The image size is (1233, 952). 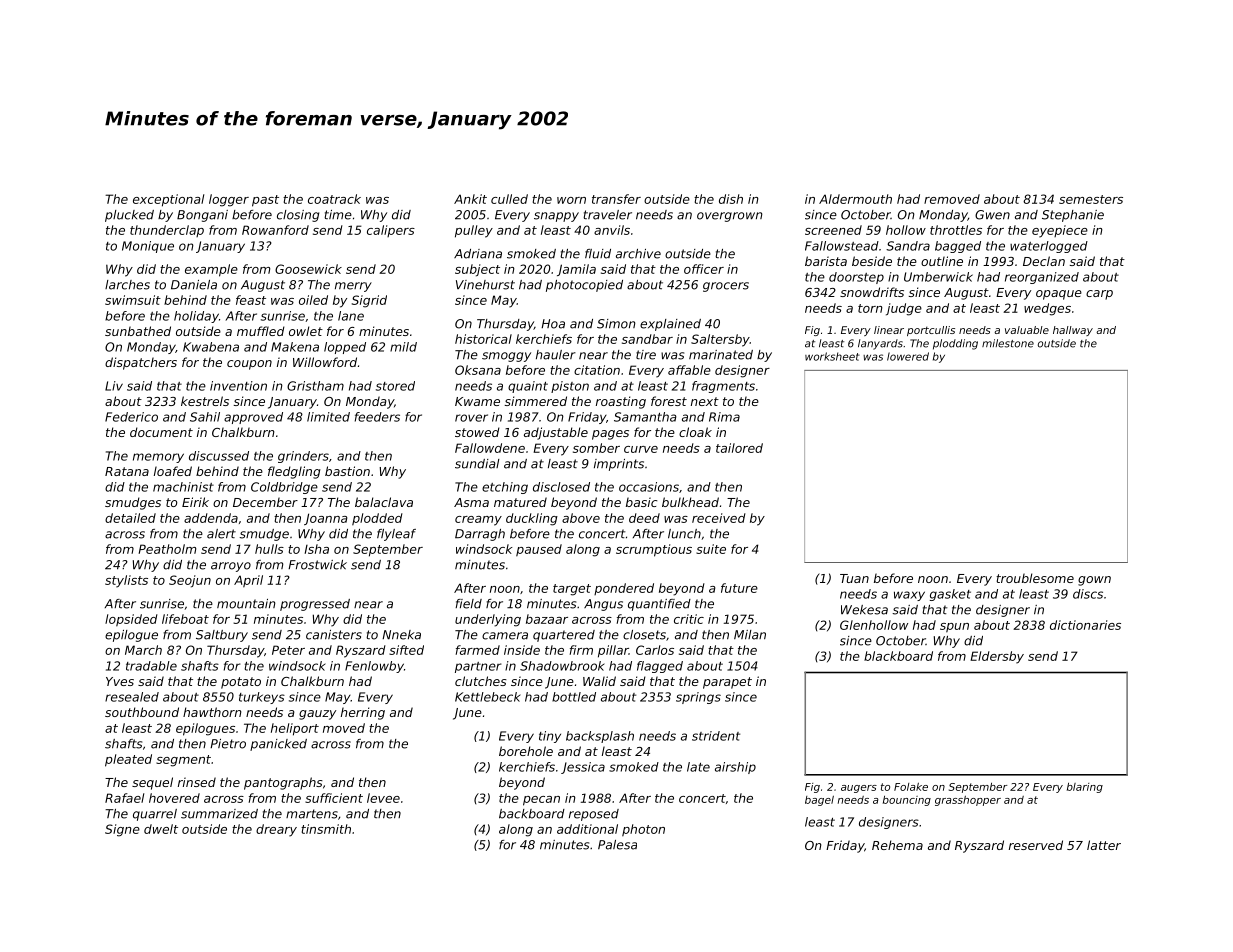 I want to click on sufficient, so click(x=334, y=798).
